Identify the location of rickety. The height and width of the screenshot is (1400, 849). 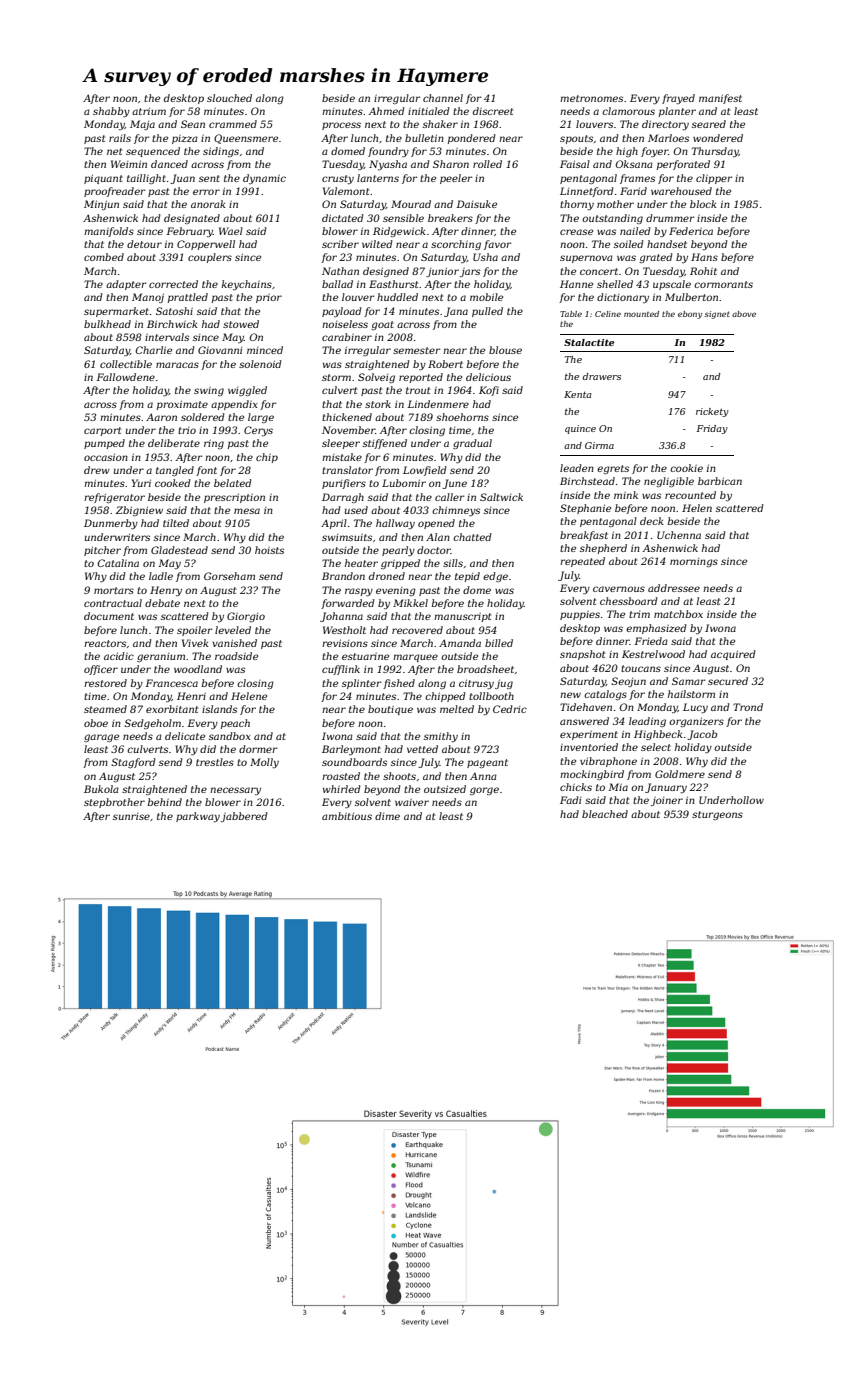
(712, 412).
